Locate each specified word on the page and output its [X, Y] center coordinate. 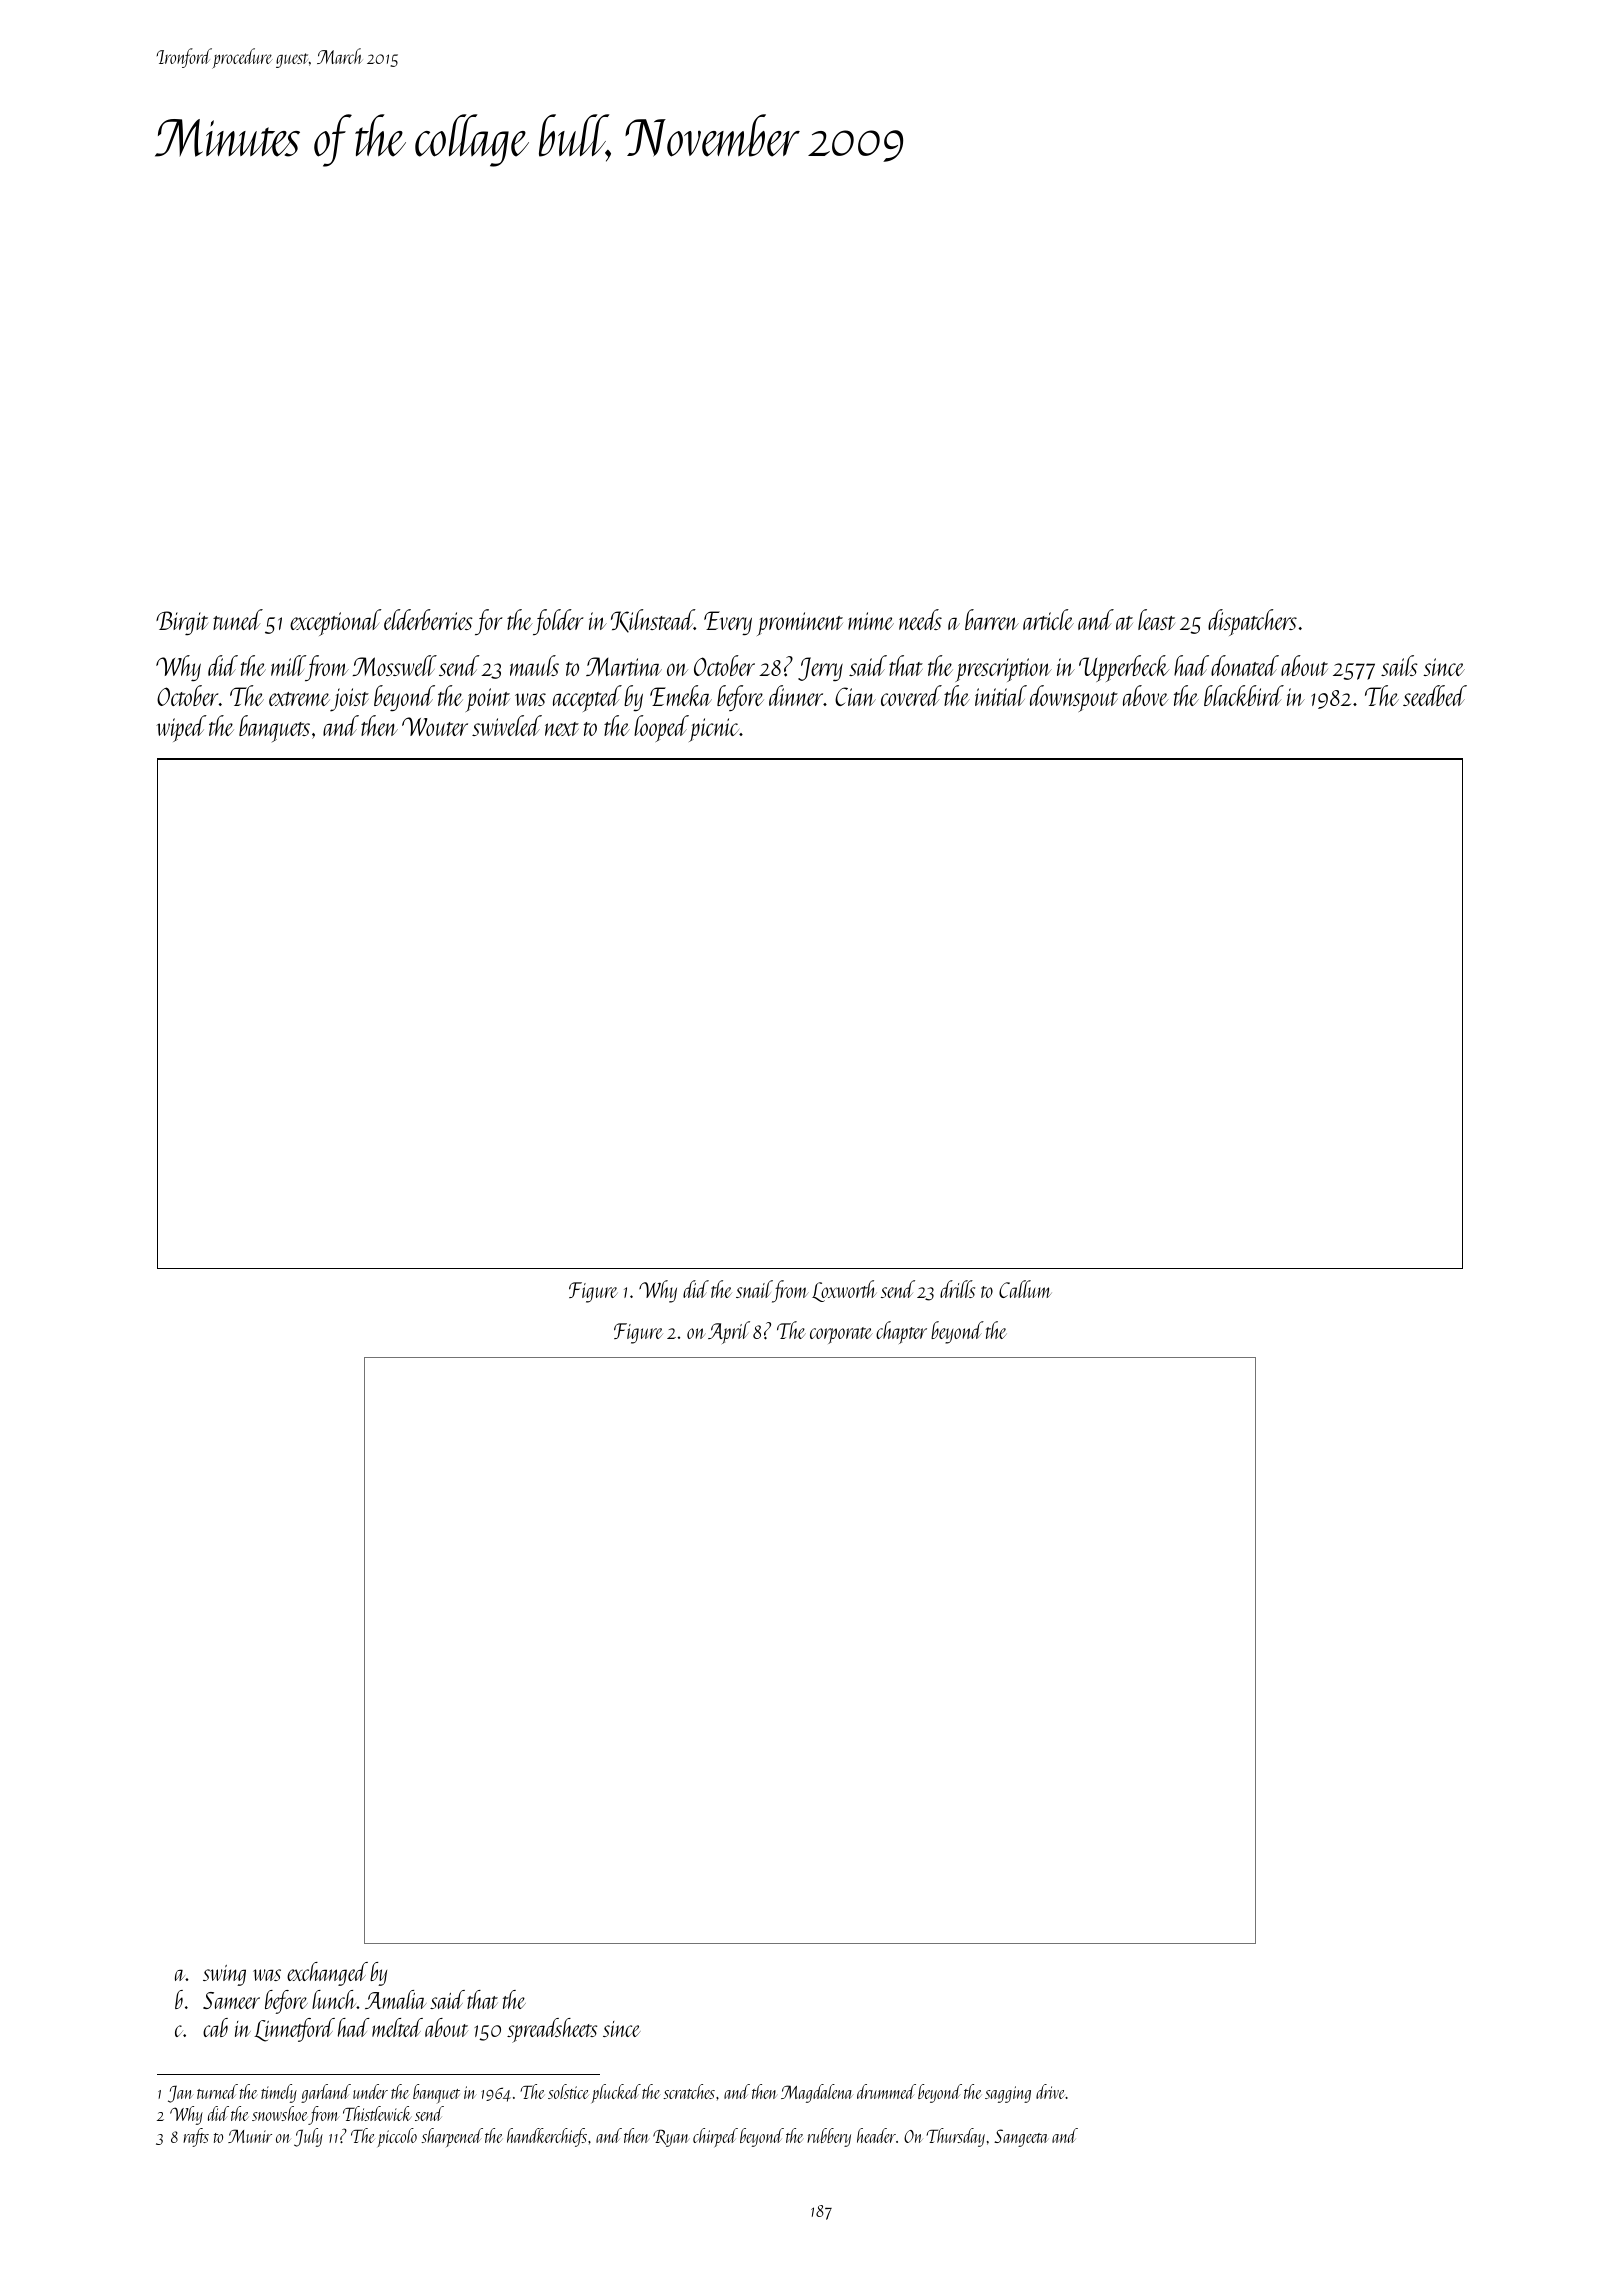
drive [1051, 2091]
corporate [841, 1335]
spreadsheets [552, 2030]
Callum [1025, 1289]
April [729, 1332]
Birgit [182, 623]
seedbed [1435, 695]
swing [224, 1975]
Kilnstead [652, 621]
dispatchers [1252, 622]
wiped [181, 728]
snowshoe [279, 2113]
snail [754, 1289]
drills [957, 1289]
